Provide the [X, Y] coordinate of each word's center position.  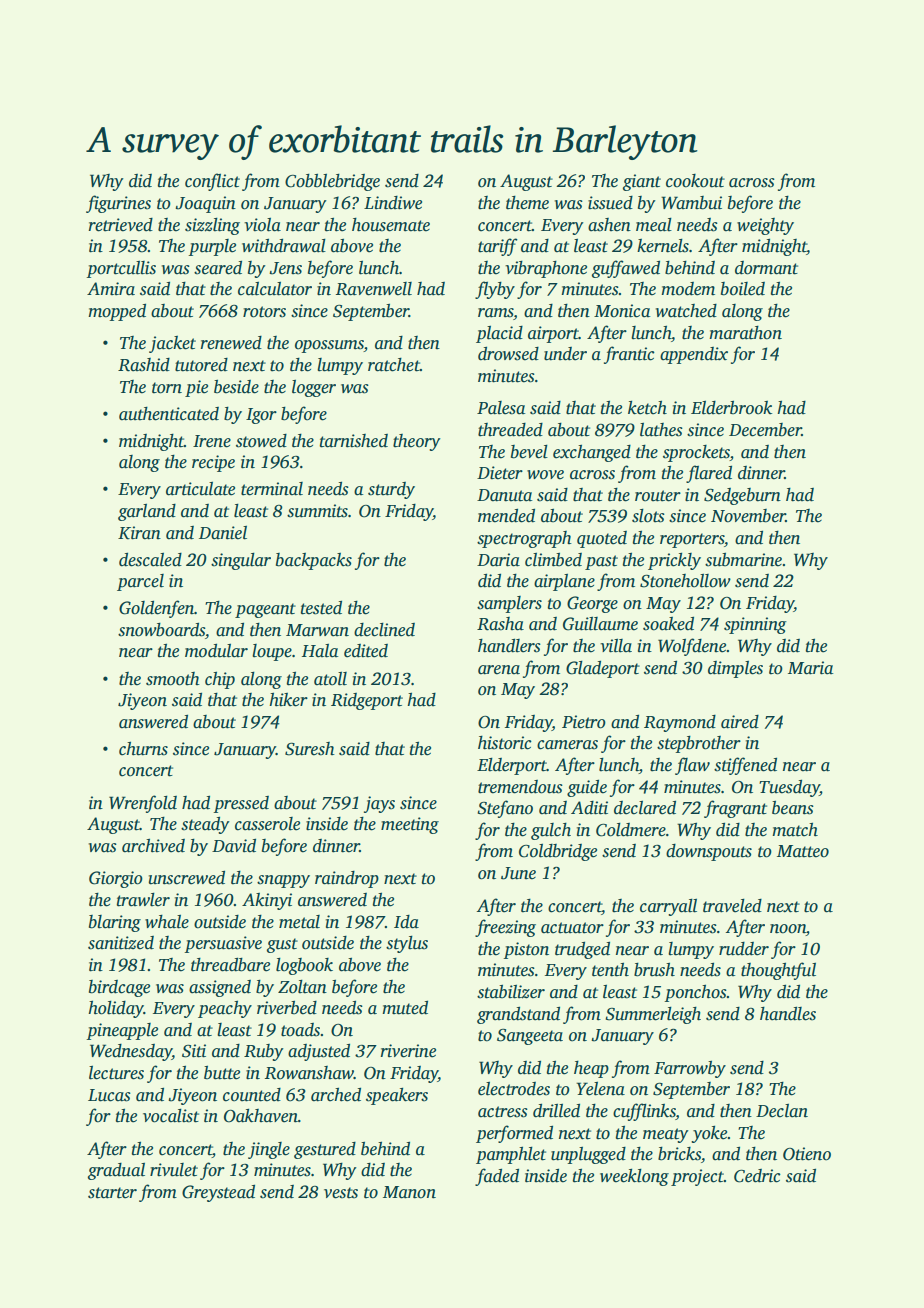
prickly [674, 561]
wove [545, 475]
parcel [140, 582]
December [765, 430]
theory [417, 442]
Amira [111, 289]
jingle [269, 1150]
